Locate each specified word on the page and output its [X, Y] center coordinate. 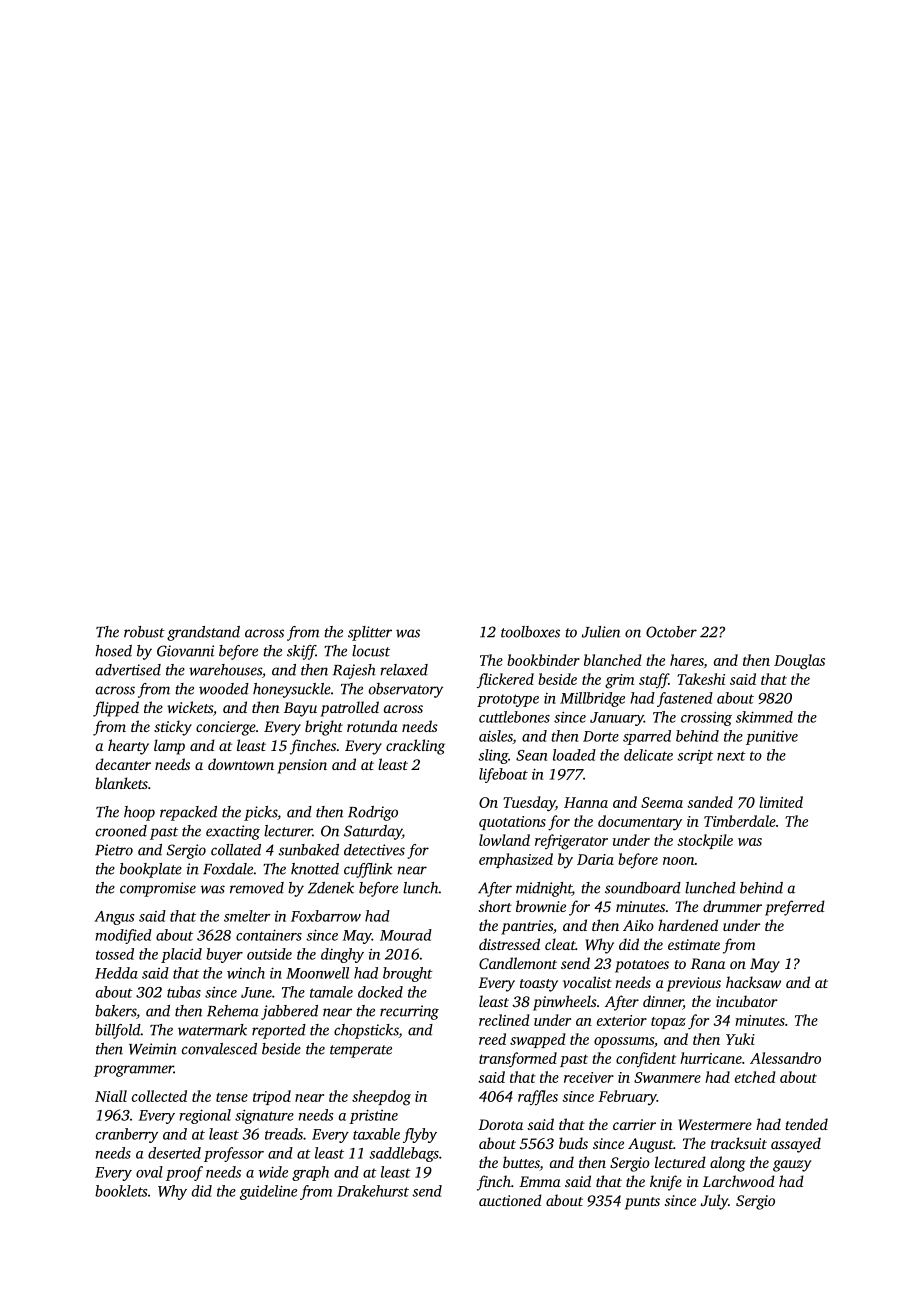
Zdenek [331, 888]
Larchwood [739, 1181]
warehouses [225, 670]
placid [181, 955]
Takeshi [701, 679]
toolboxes [530, 632]
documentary [640, 823]
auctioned [510, 1200]
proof [184, 1173]
